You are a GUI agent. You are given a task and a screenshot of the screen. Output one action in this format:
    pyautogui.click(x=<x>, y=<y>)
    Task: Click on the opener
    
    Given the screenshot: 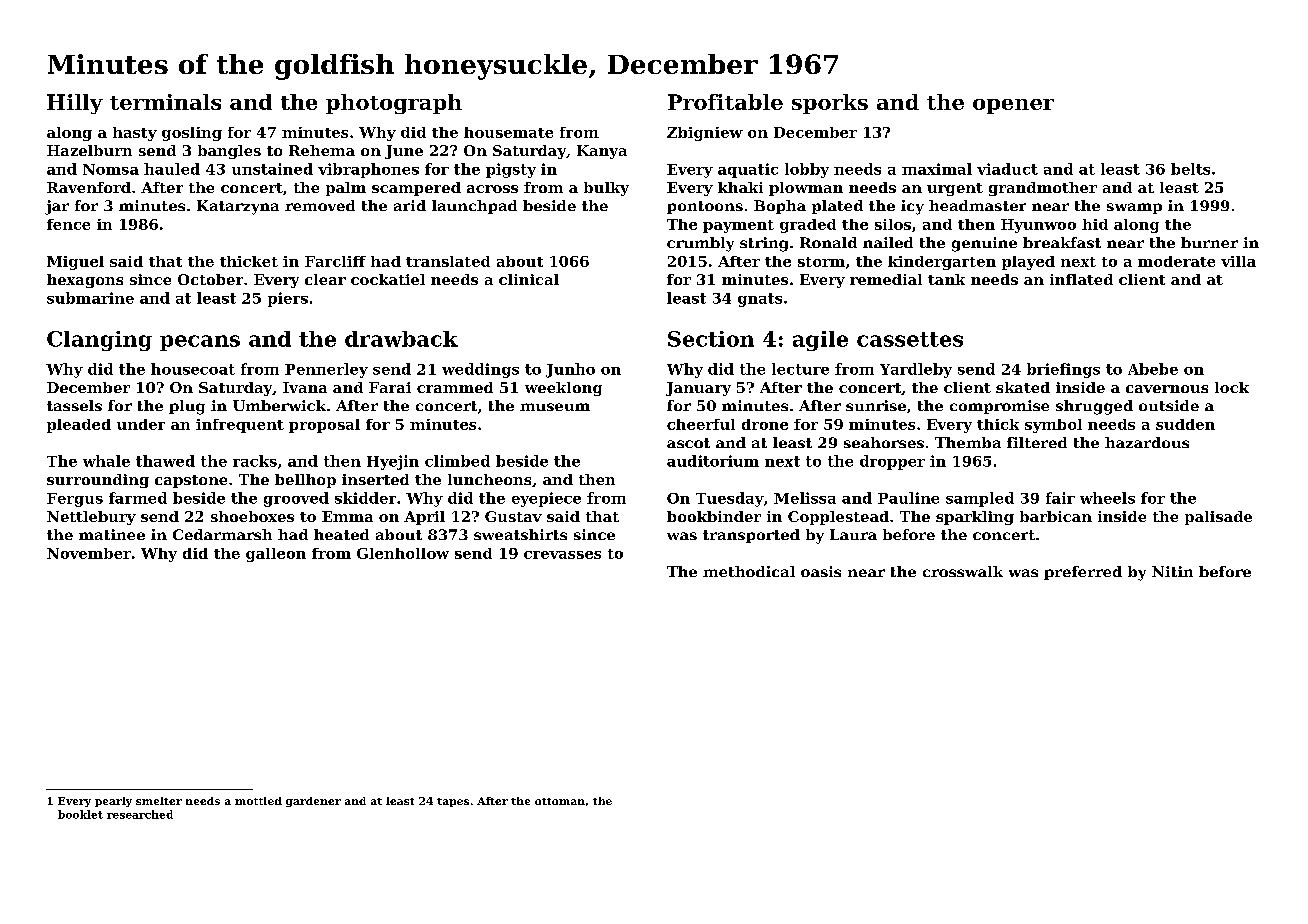 What is the action you would take?
    pyautogui.click(x=1013, y=106)
